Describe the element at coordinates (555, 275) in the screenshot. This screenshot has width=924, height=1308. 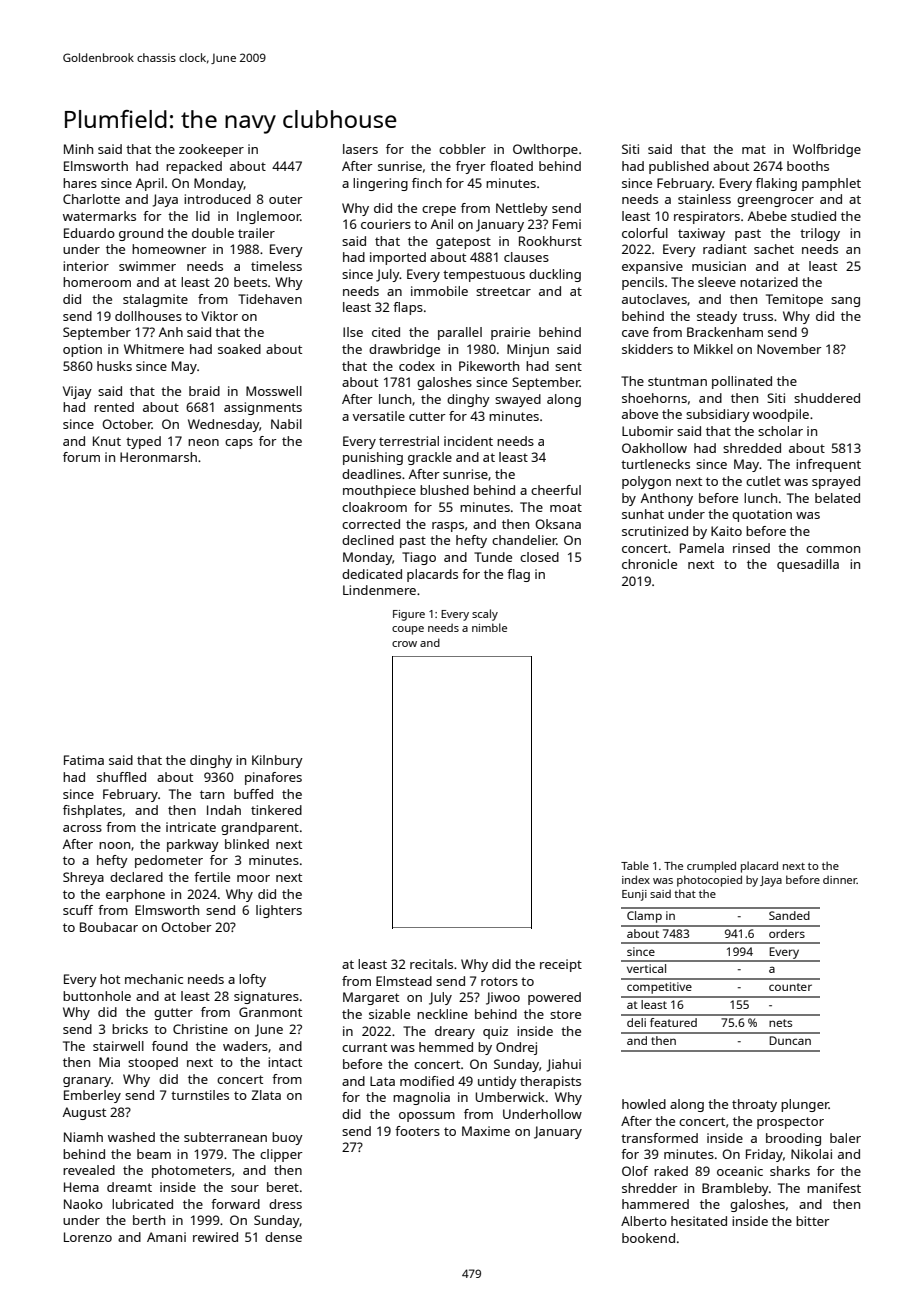
I see `duckling` at that location.
